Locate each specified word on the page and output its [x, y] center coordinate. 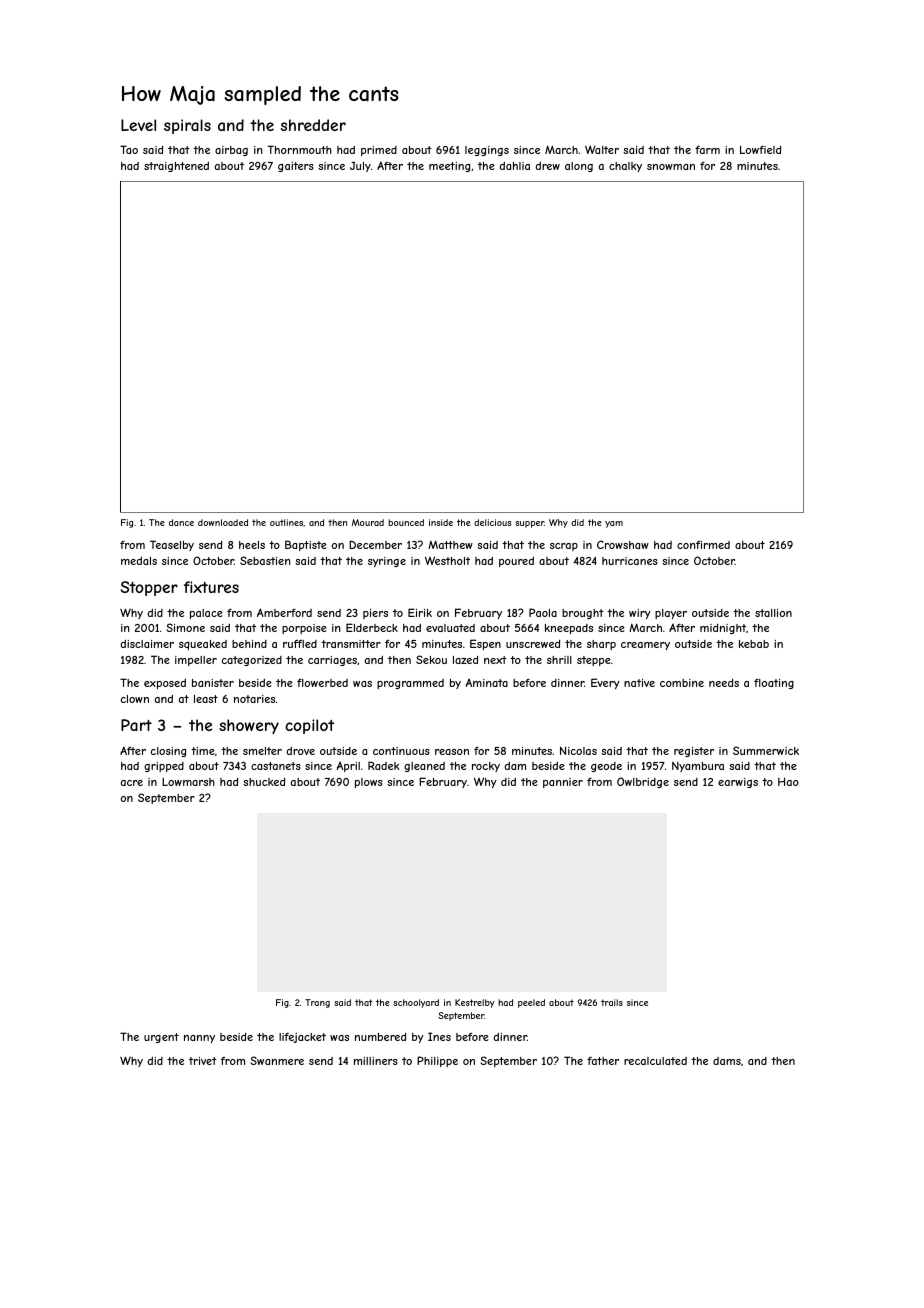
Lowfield [760, 149]
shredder [313, 125]
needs [724, 683]
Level [138, 125]
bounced [406, 522]
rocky [486, 767]
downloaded [223, 522]
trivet [203, 1061]
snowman [671, 167]
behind [249, 644]
